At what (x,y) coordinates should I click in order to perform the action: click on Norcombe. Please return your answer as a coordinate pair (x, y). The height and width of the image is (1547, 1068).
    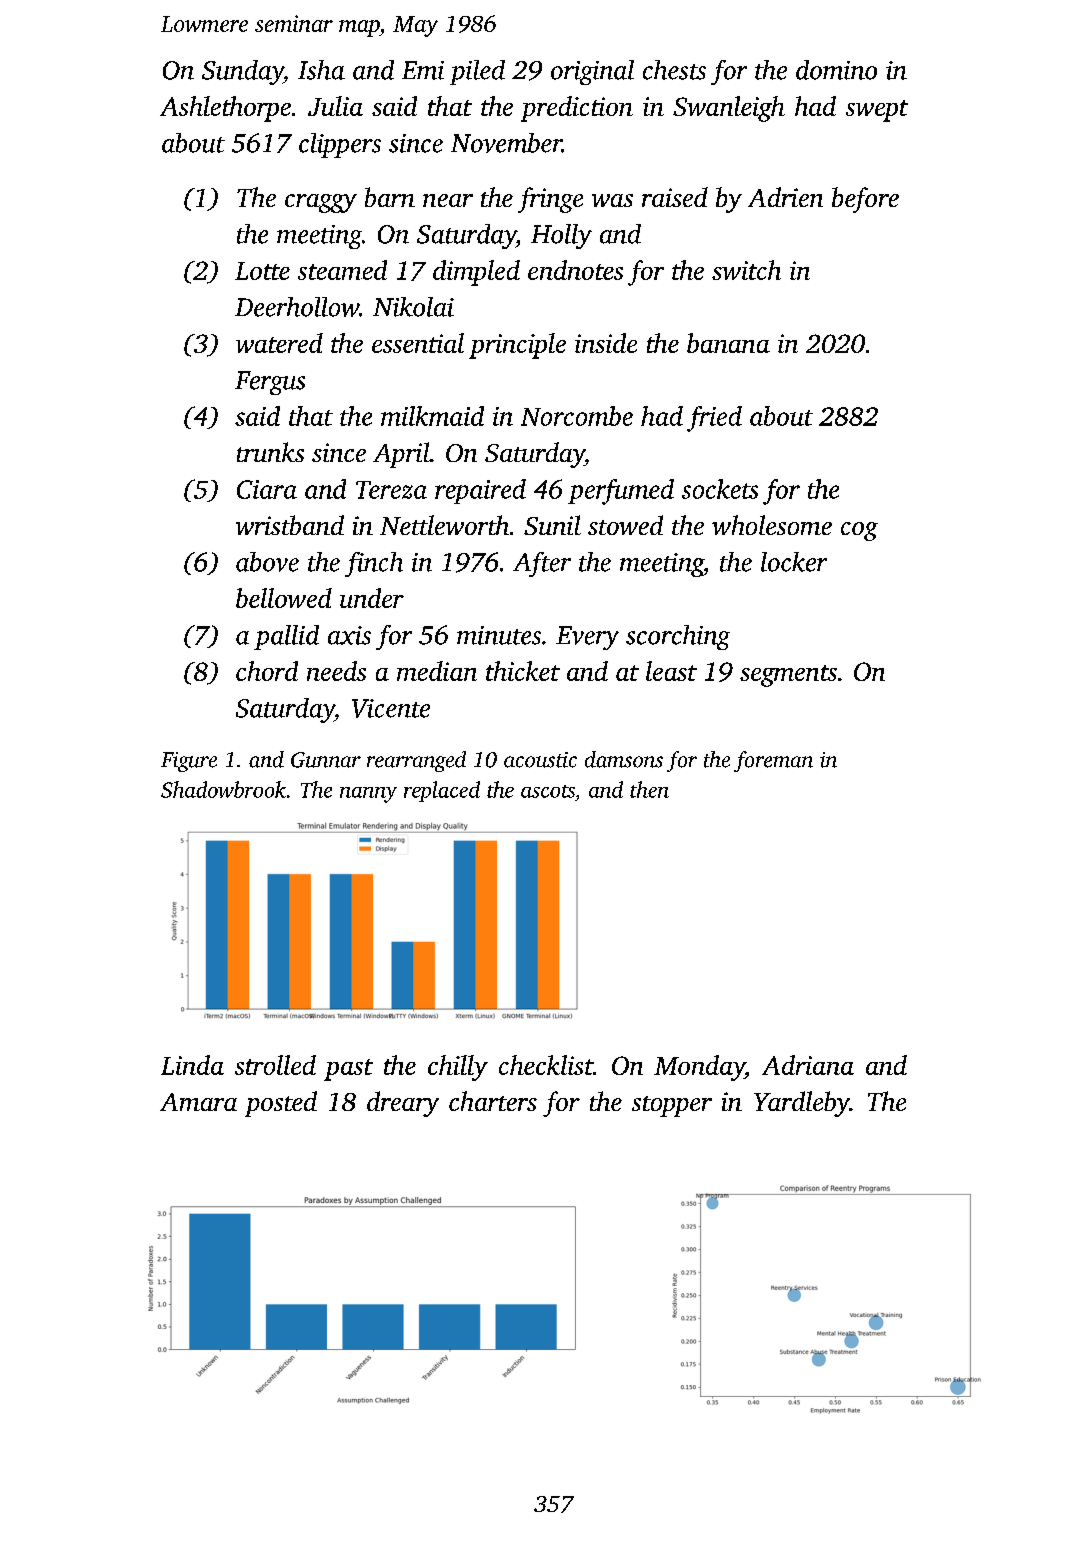
    Looking at the image, I should click on (577, 416).
